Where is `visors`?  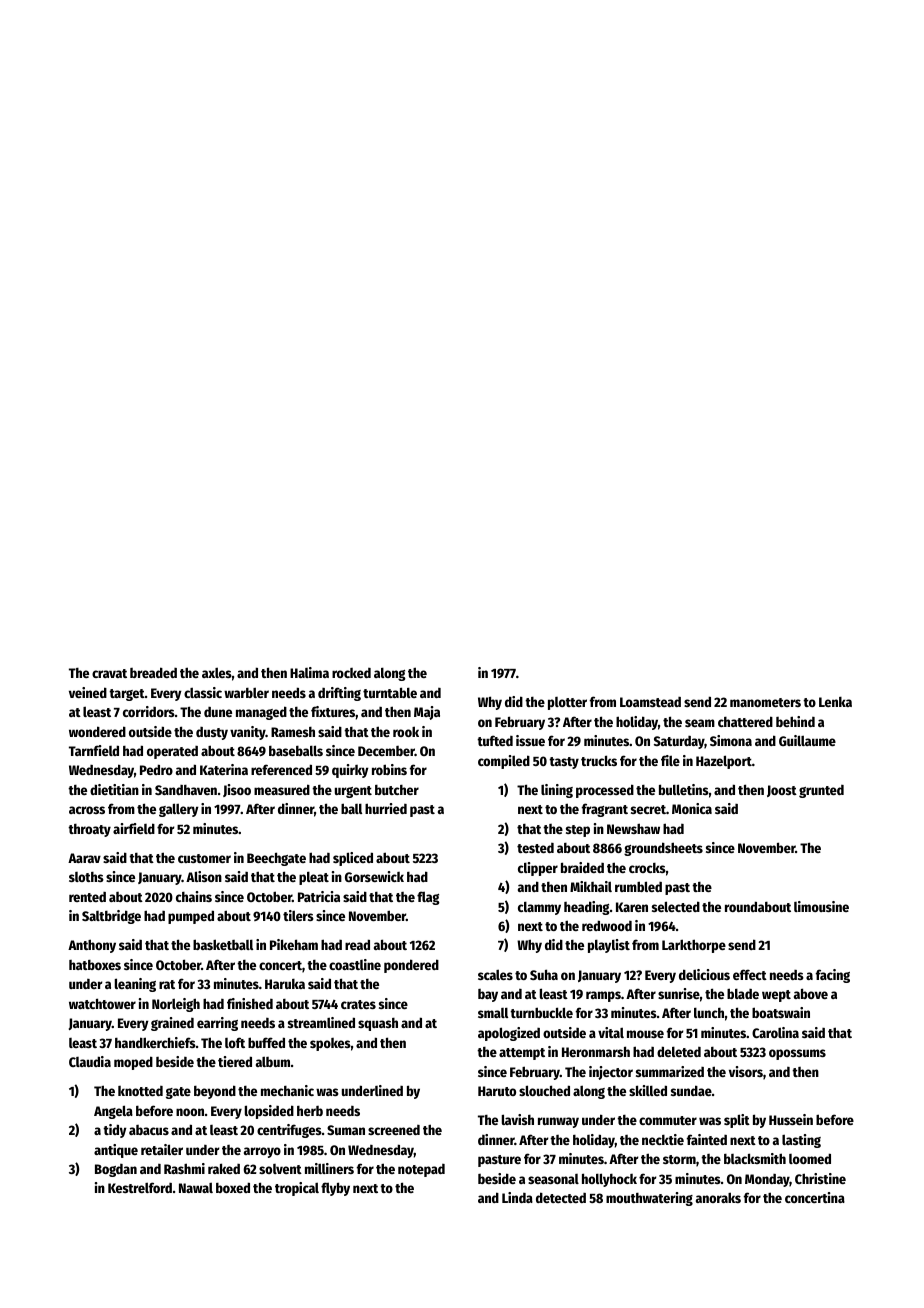 visors is located at coordinates (746, 1071).
